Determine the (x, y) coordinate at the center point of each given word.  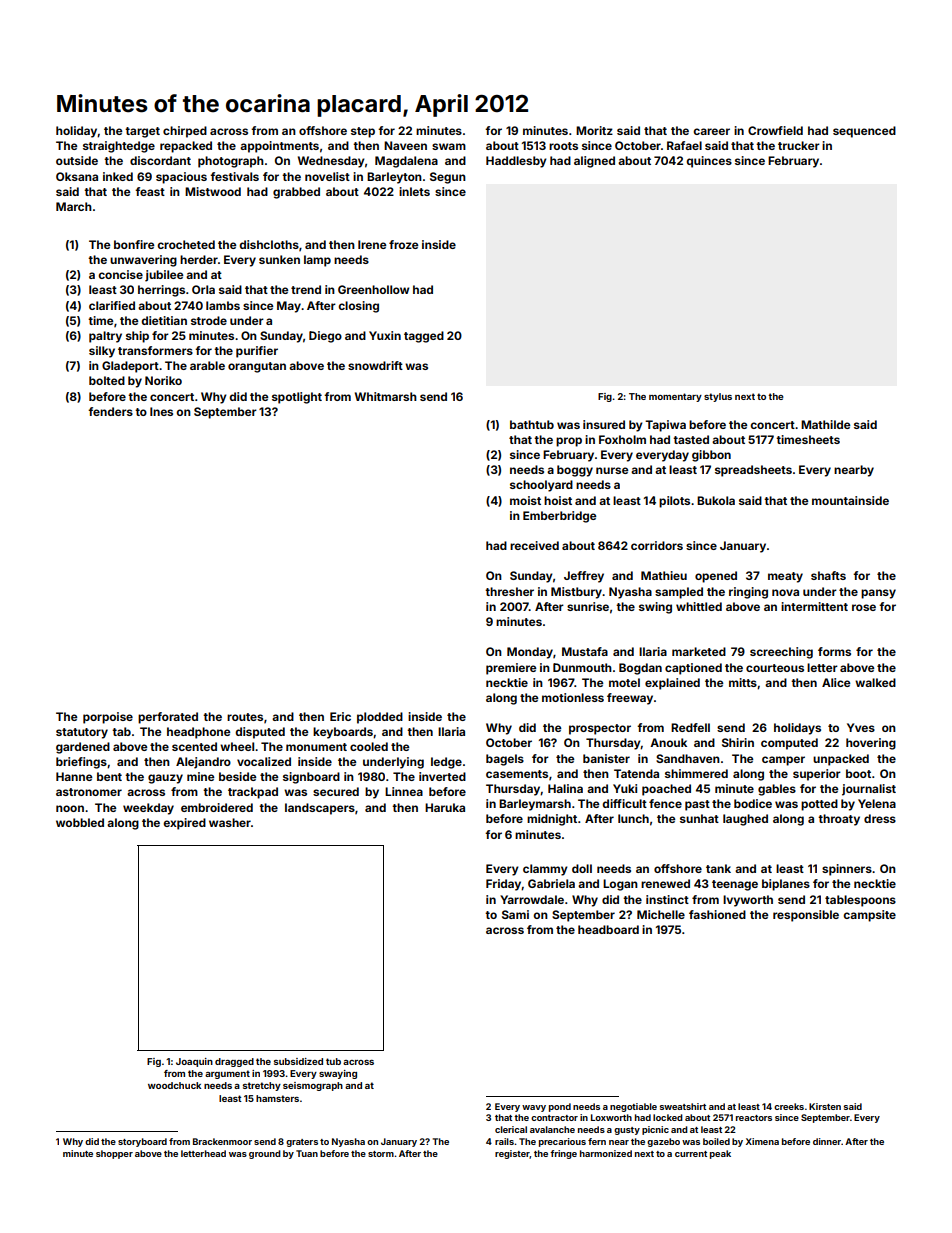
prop (569, 442)
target (142, 132)
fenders (110, 411)
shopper (114, 1154)
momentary (675, 397)
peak (720, 1154)
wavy (534, 1108)
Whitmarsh (386, 396)
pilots (674, 502)
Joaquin (194, 1062)
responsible (806, 916)
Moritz (594, 130)
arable (207, 365)
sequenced (864, 132)
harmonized (606, 1153)
